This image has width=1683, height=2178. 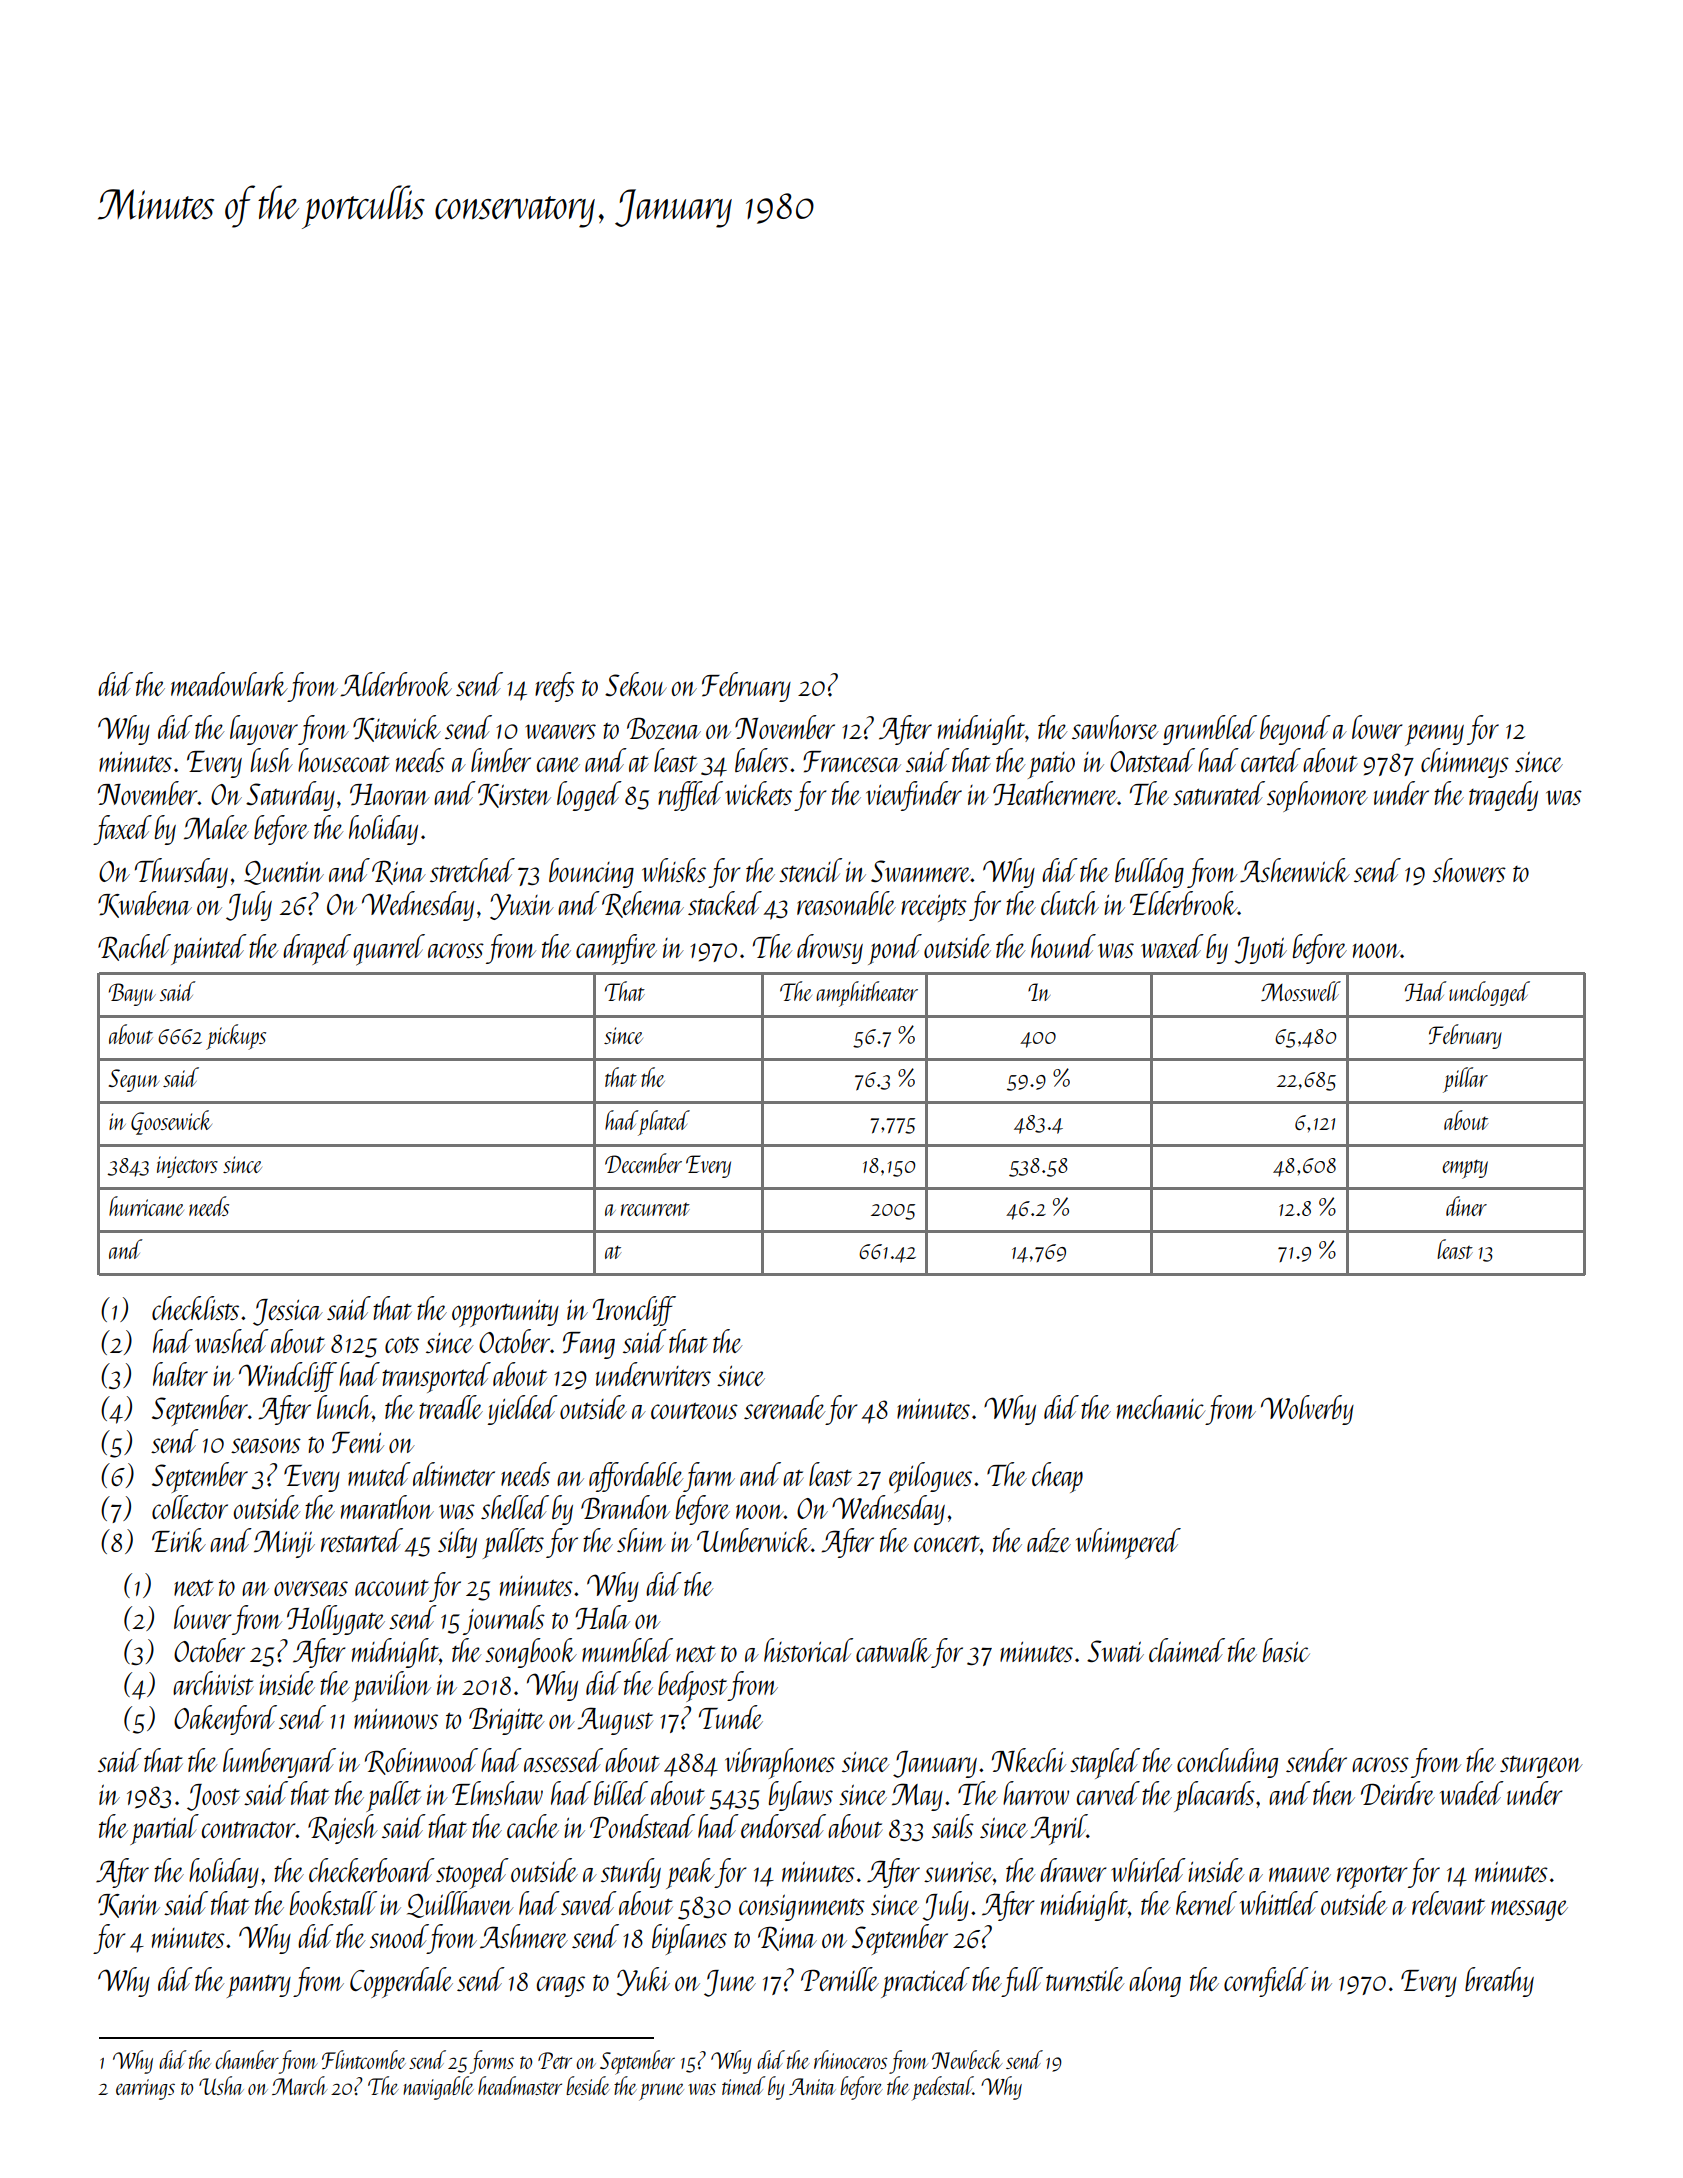 I want to click on recurrent, so click(x=655, y=1209).
